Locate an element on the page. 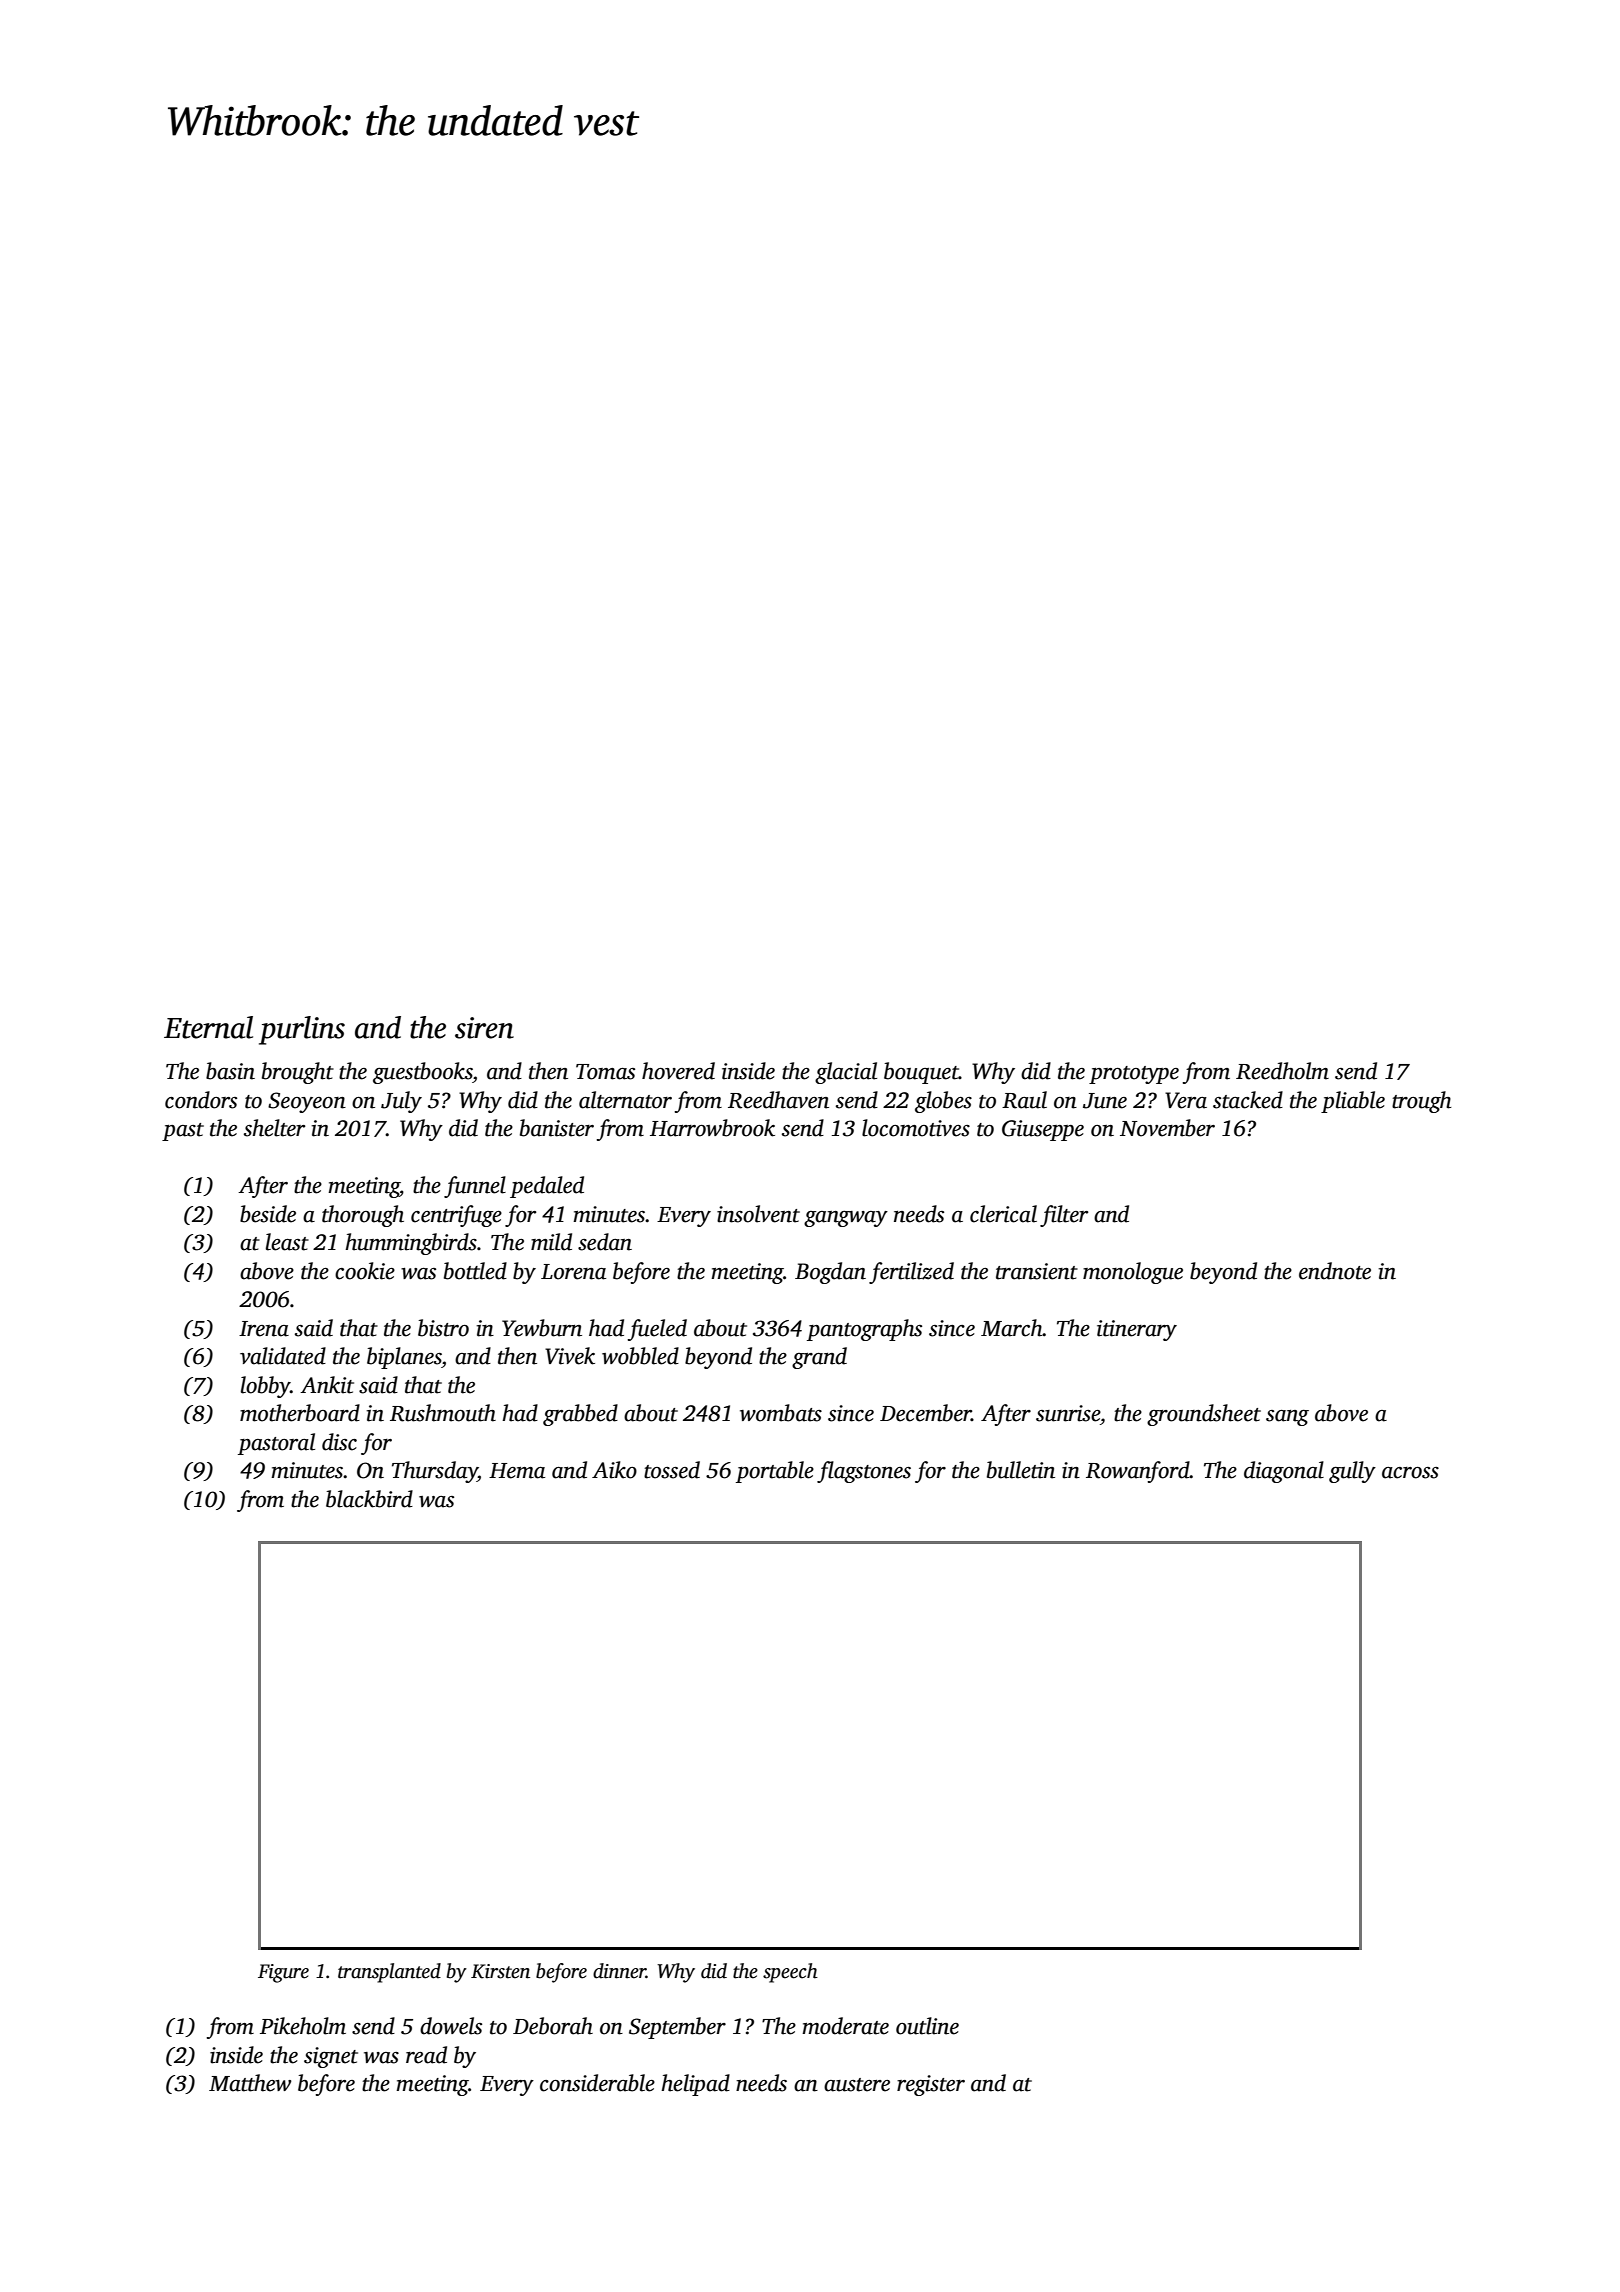 Image resolution: width=1620 pixels, height=2292 pixels. blackbird is located at coordinates (369, 1499).
